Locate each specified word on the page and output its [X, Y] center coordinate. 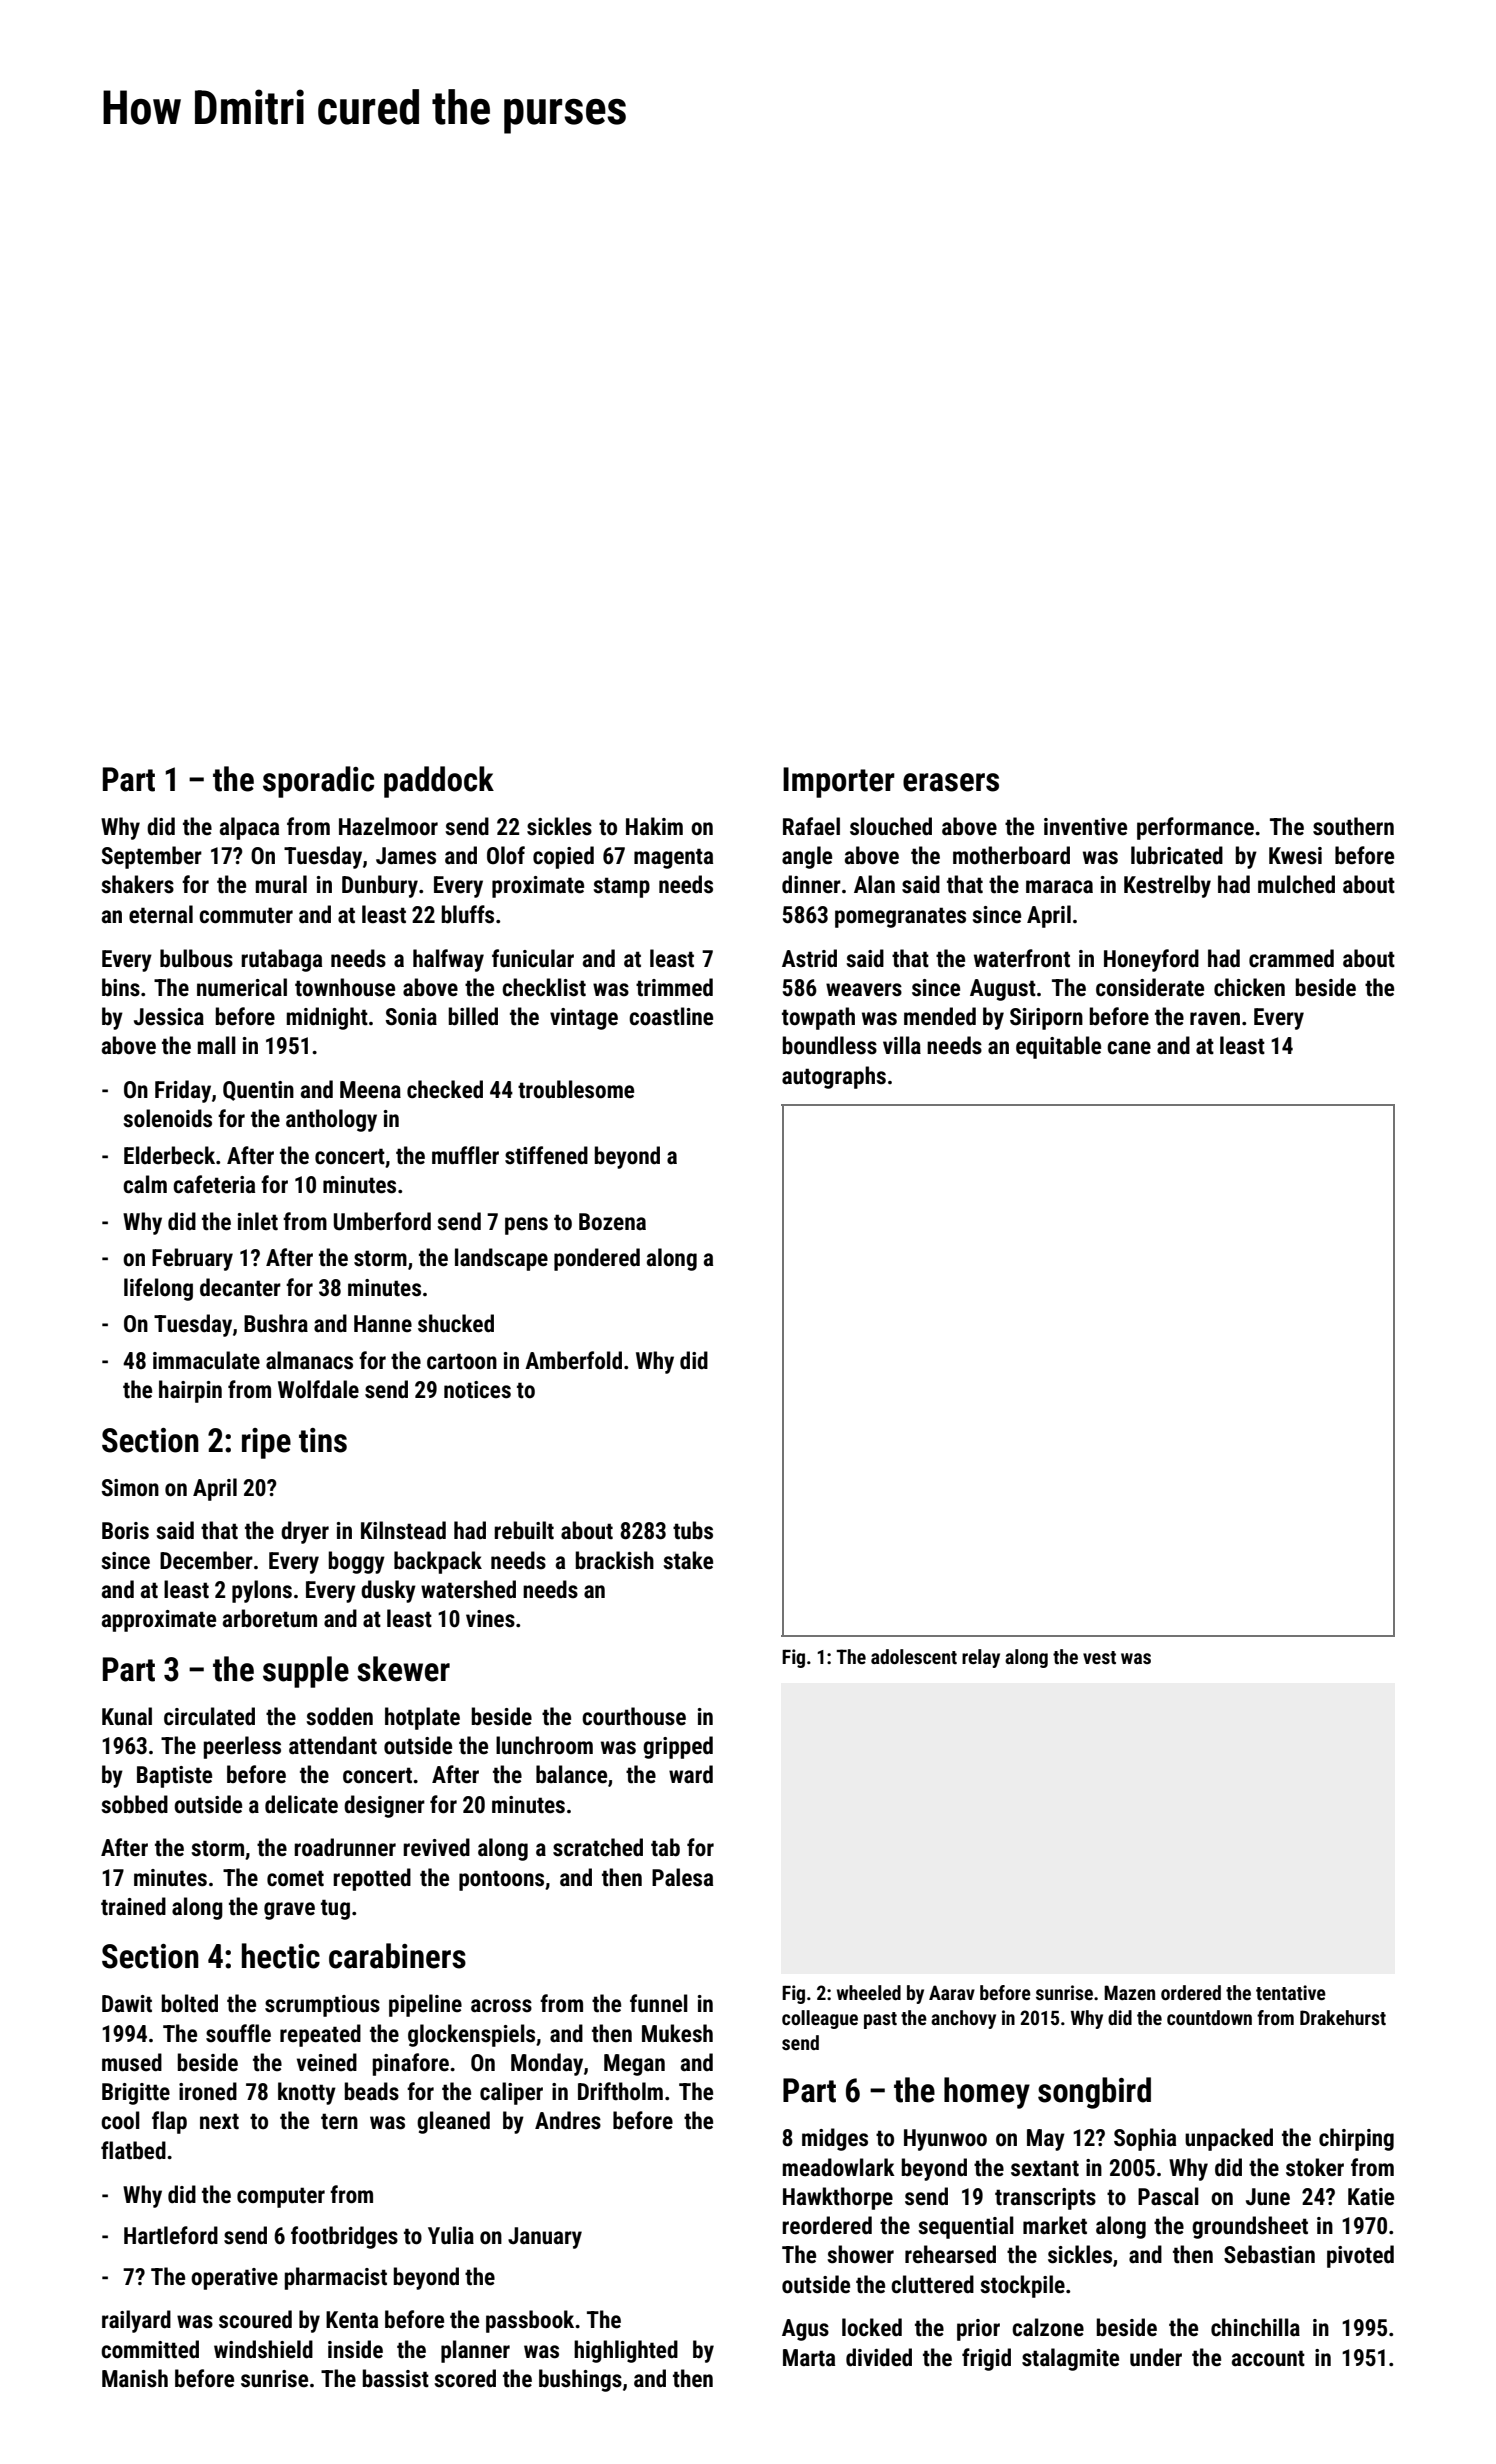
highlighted [626, 2351]
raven [1215, 1019]
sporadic [318, 782]
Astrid [809, 958]
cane [1129, 1048]
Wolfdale [318, 1389]
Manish [135, 2378]
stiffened [546, 1155]
